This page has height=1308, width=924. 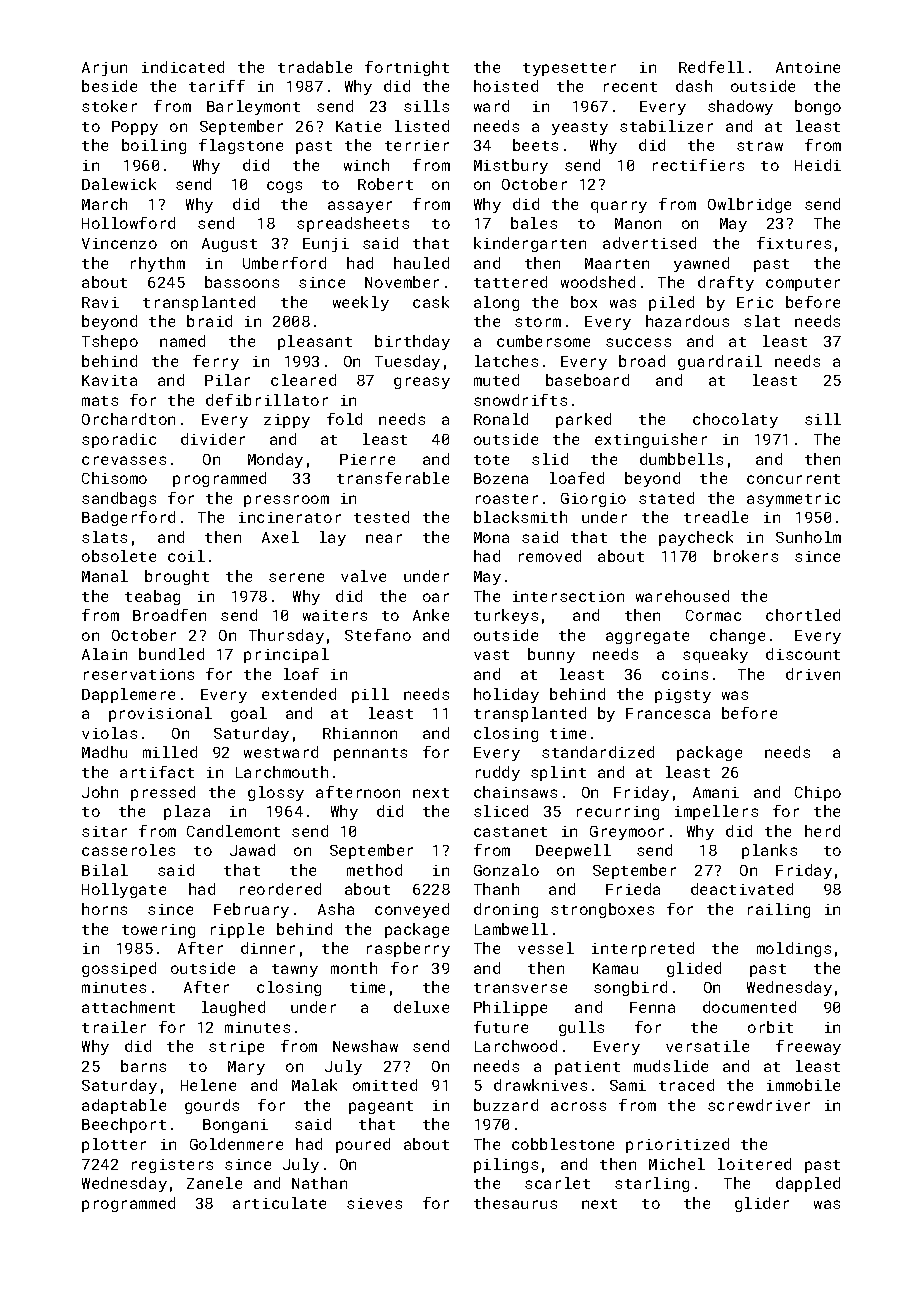 I want to click on conveyed, so click(x=412, y=910).
